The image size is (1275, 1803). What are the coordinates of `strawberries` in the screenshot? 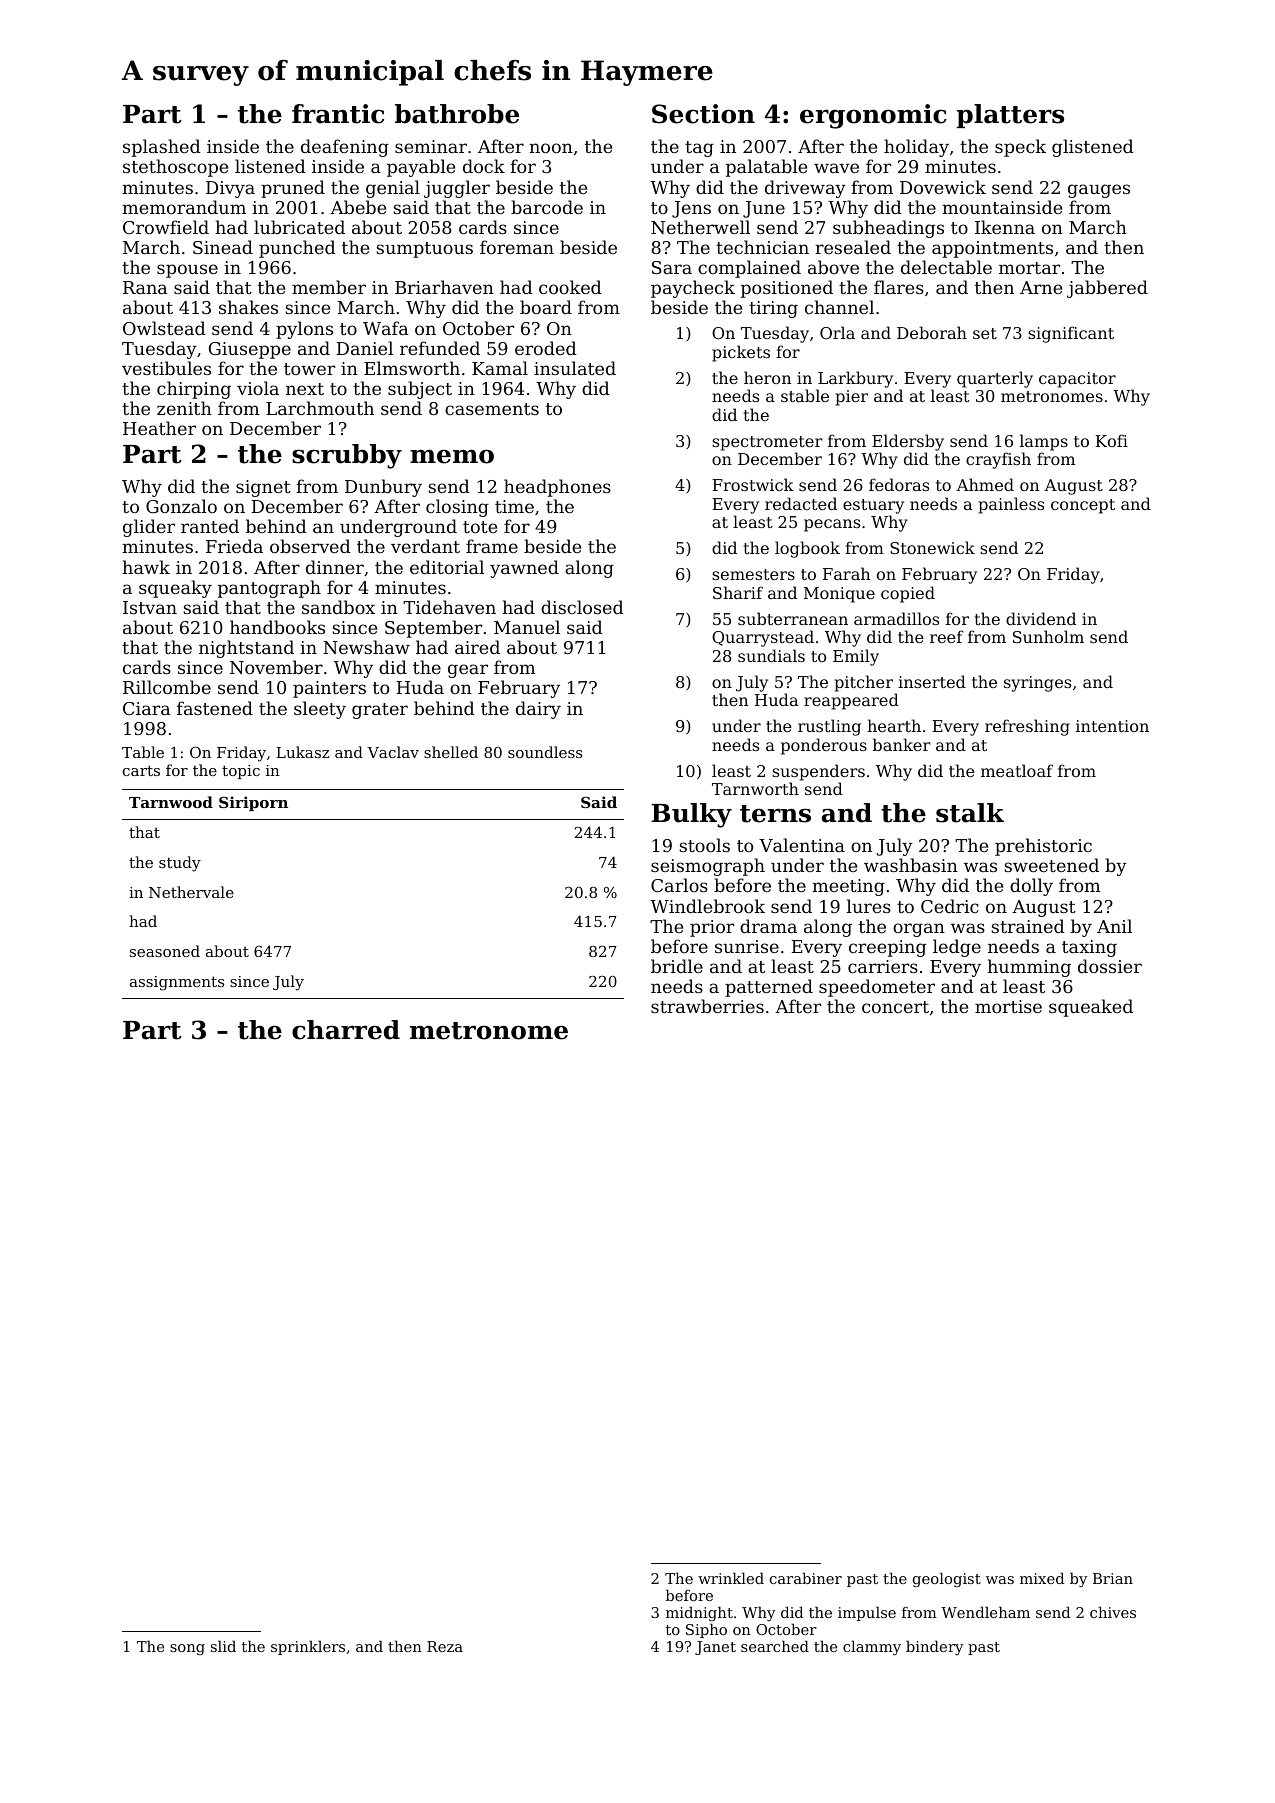 It's located at (707, 1006).
